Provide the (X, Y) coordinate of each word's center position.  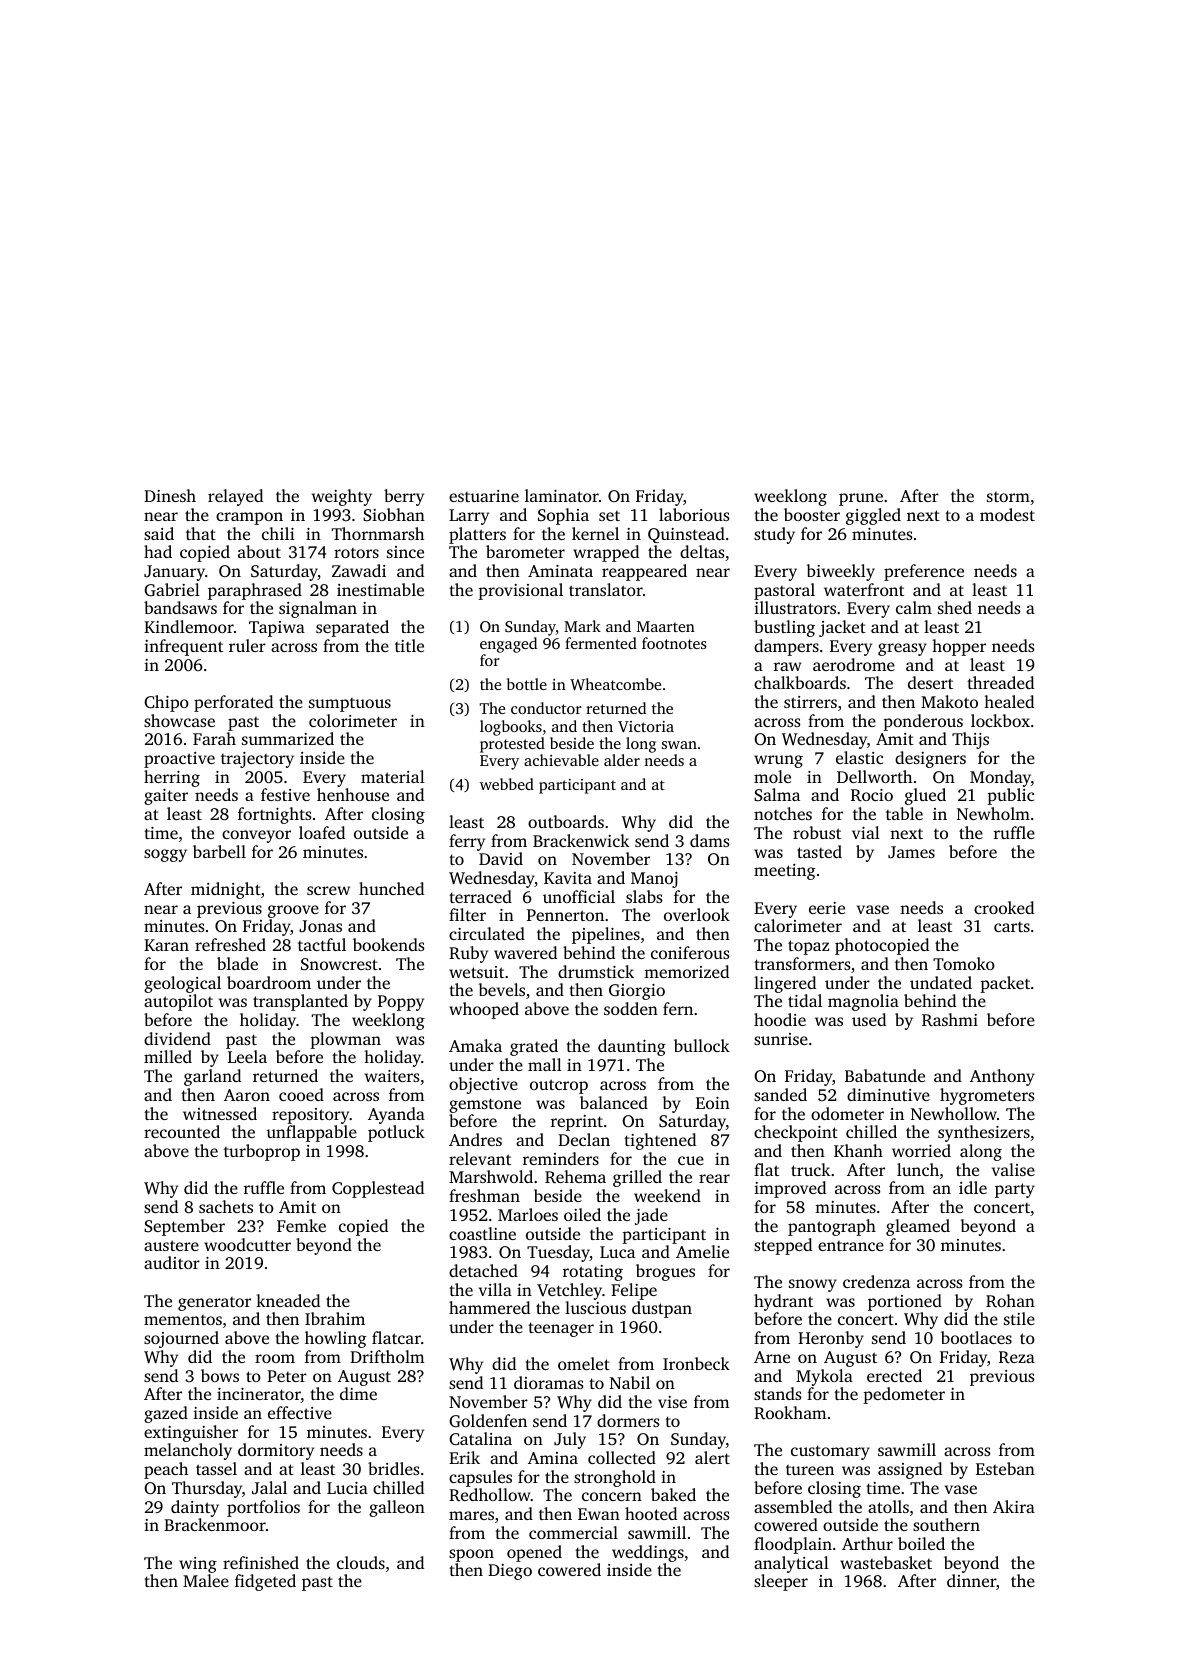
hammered (489, 1307)
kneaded (288, 1300)
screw (328, 890)
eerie (827, 908)
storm (1008, 497)
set (609, 516)
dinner (971, 1580)
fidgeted (265, 1582)
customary (830, 1452)
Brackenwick (581, 840)
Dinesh (170, 495)
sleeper (781, 1582)
